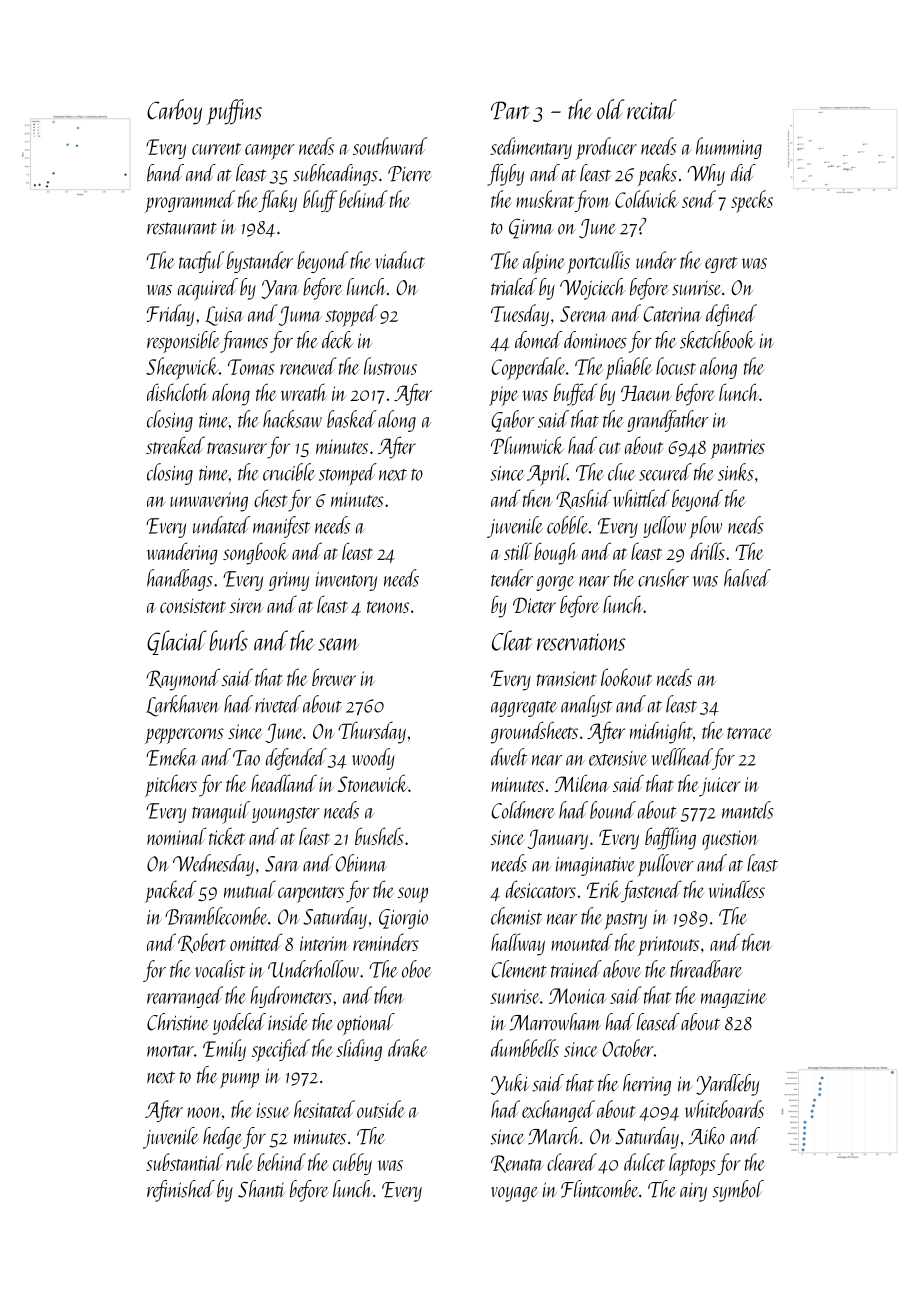 The height and width of the document is (1311, 924). I want to click on mortar, so click(170, 1051).
